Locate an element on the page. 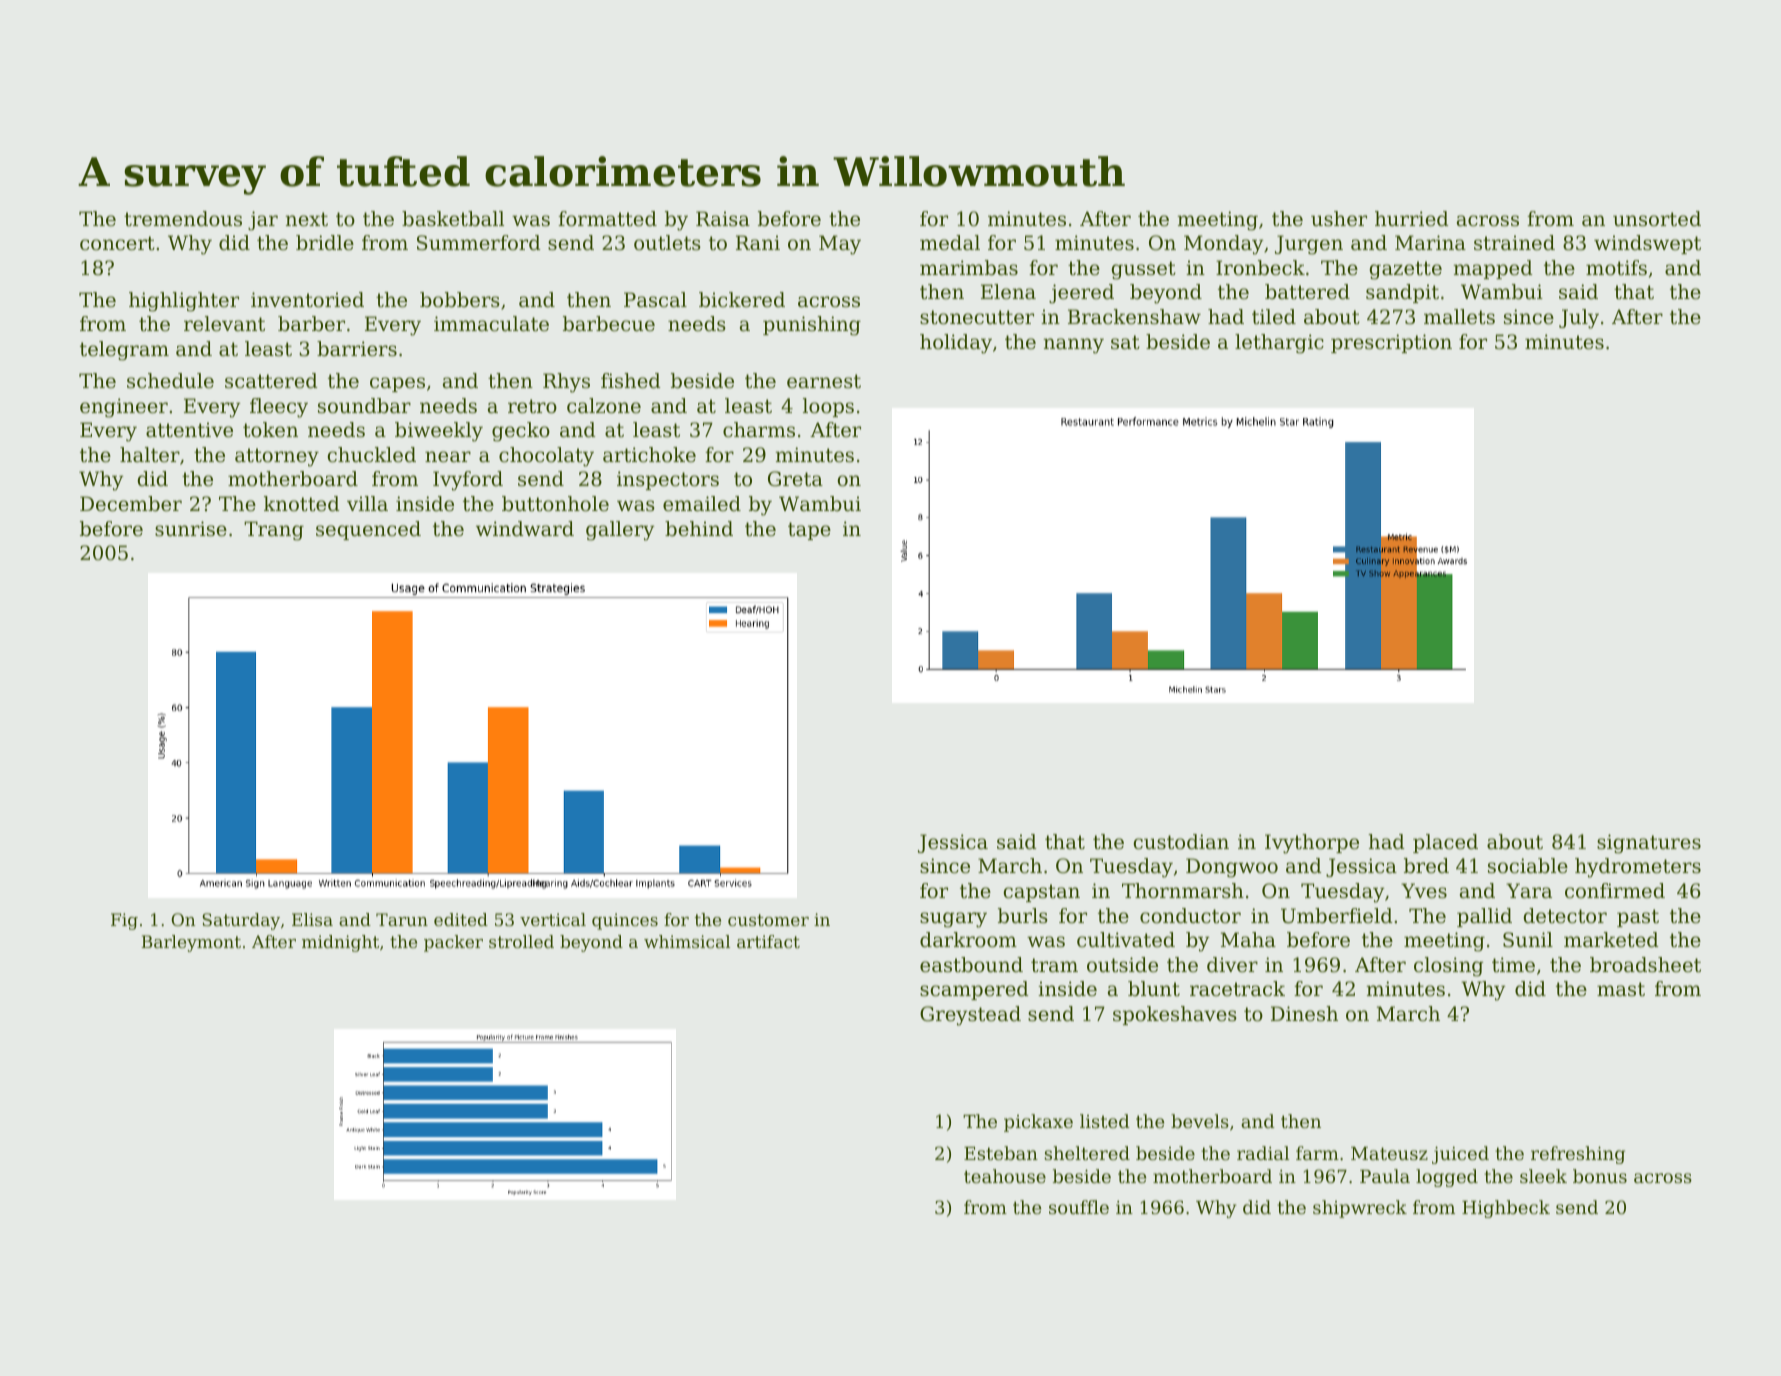 The width and height of the document is (1781, 1376). prescription is located at coordinates (1391, 343).
